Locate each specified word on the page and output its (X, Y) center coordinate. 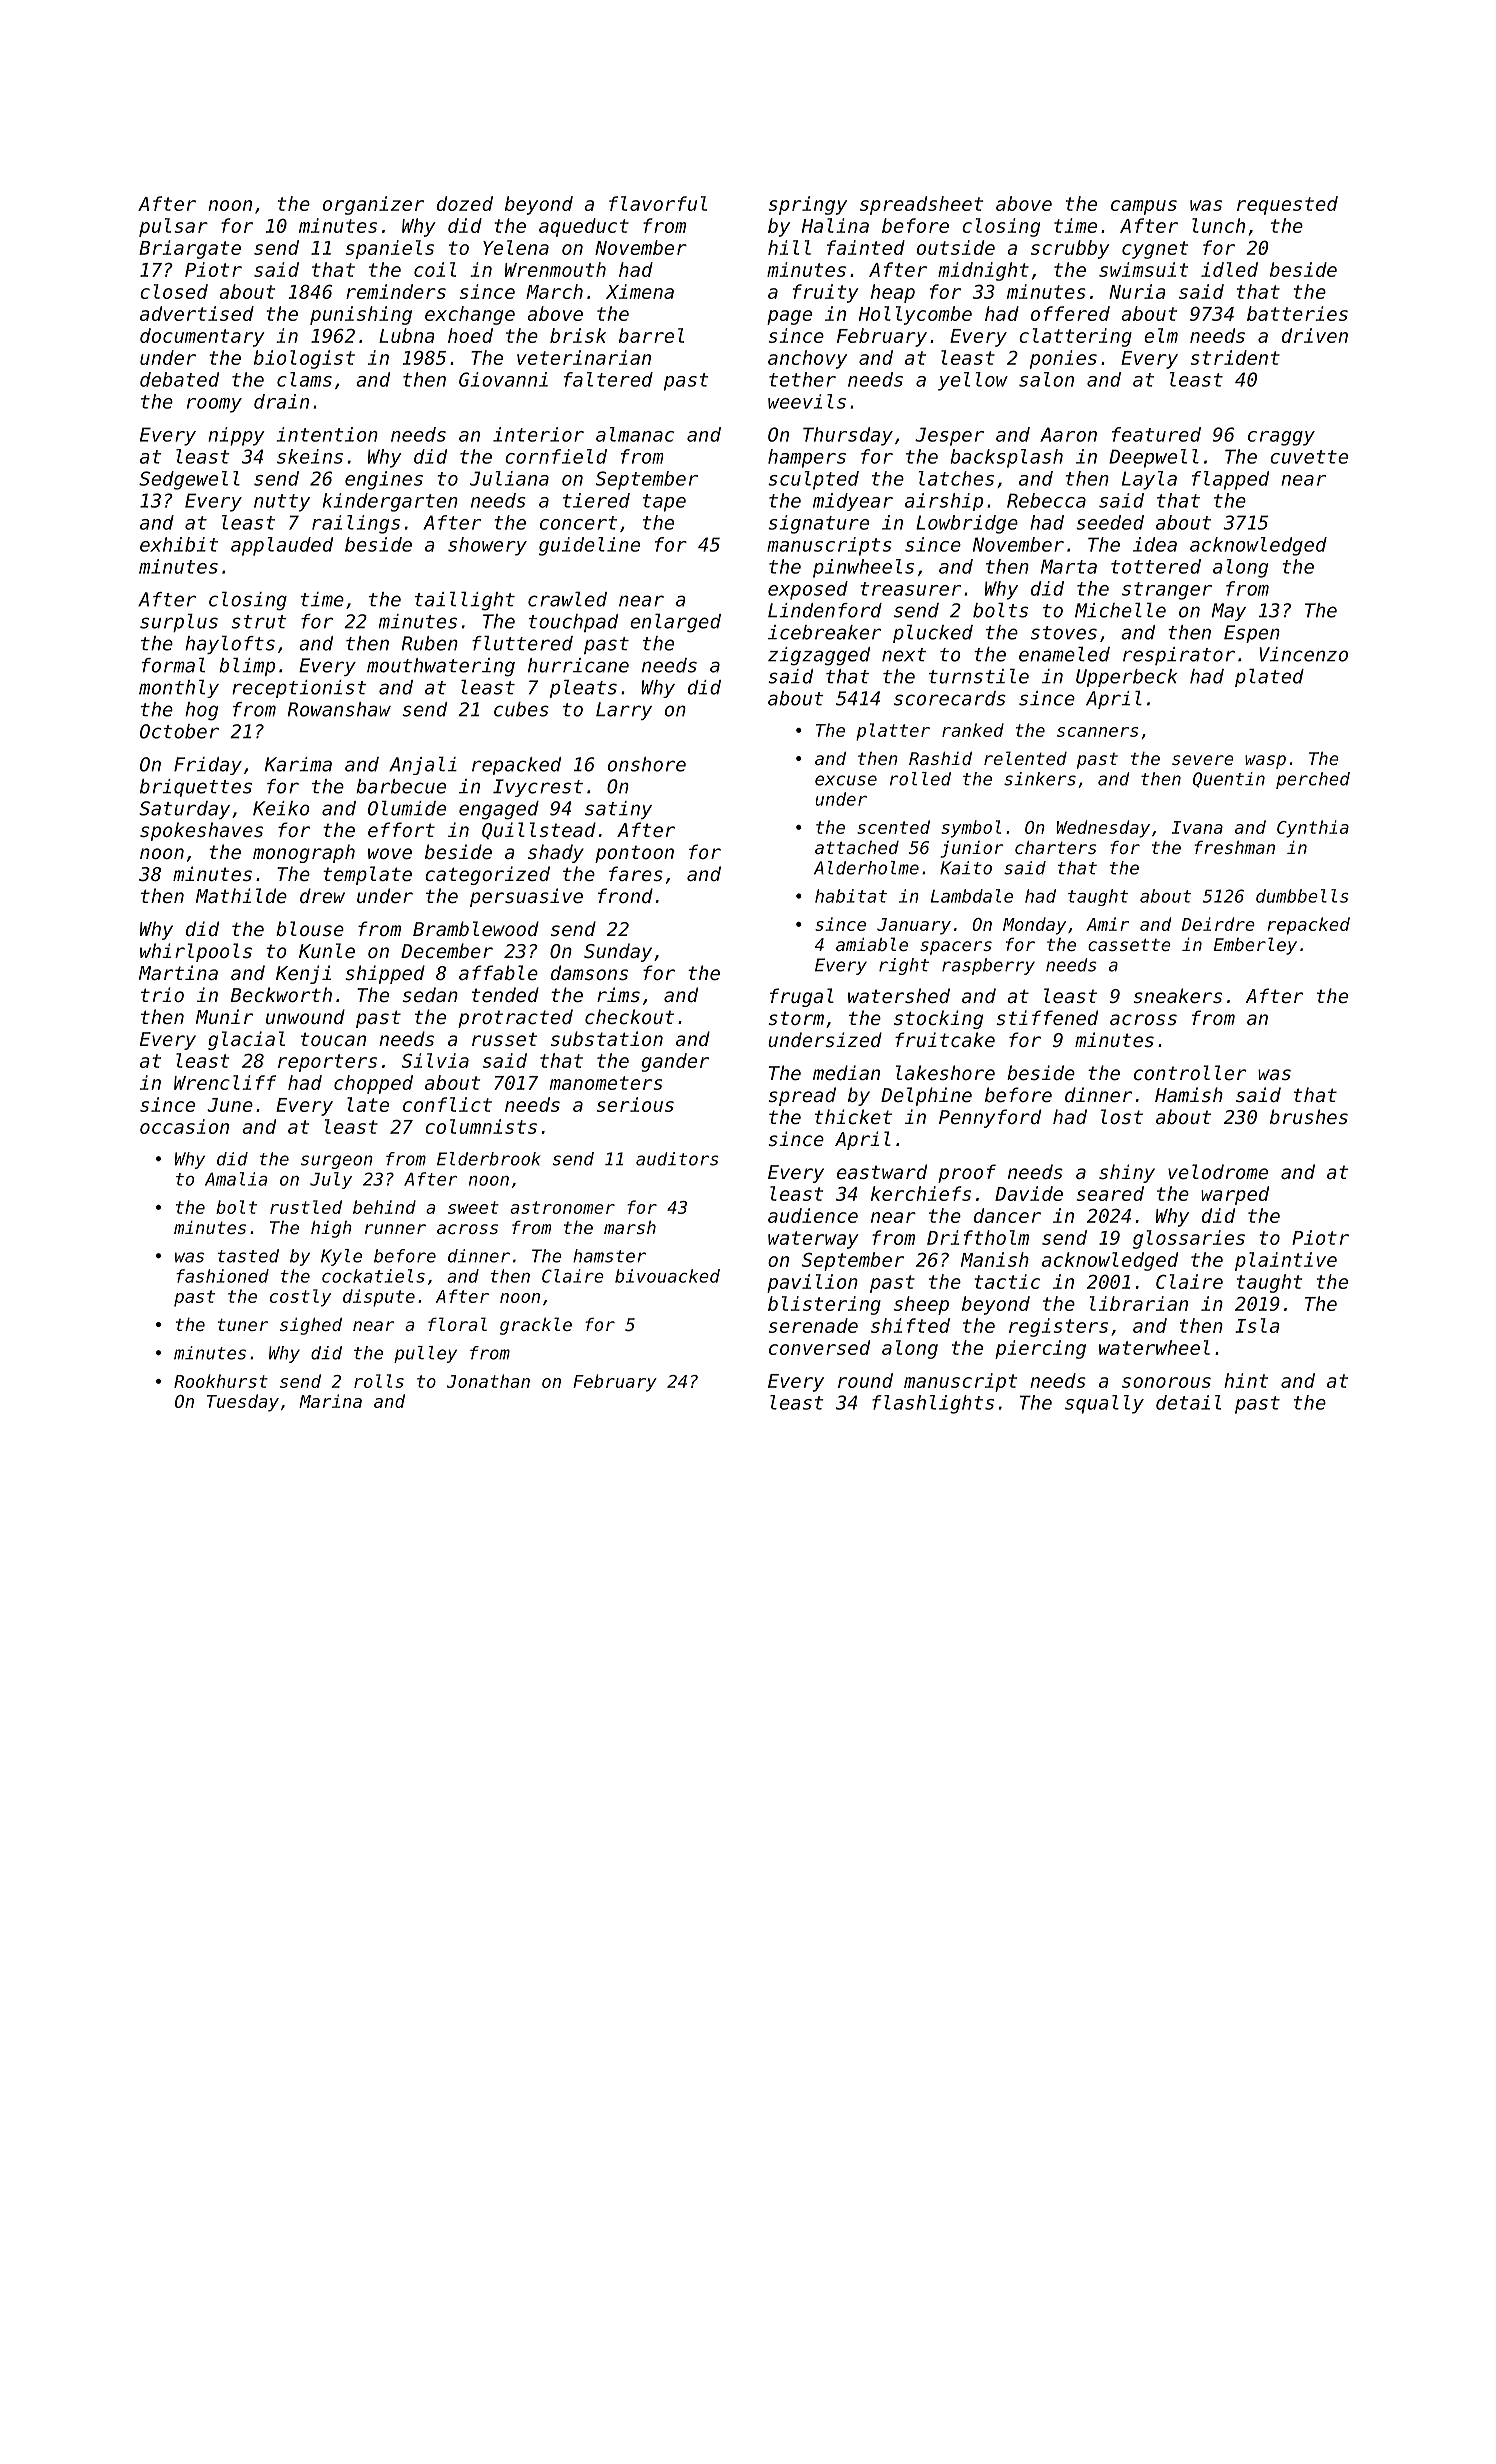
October (179, 731)
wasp (1265, 762)
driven (1315, 335)
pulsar (173, 227)
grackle (536, 1326)
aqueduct (584, 227)
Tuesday (243, 1403)
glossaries (1189, 1239)
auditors (677, 1159)
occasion (184, 1126)
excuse (846, 780)
